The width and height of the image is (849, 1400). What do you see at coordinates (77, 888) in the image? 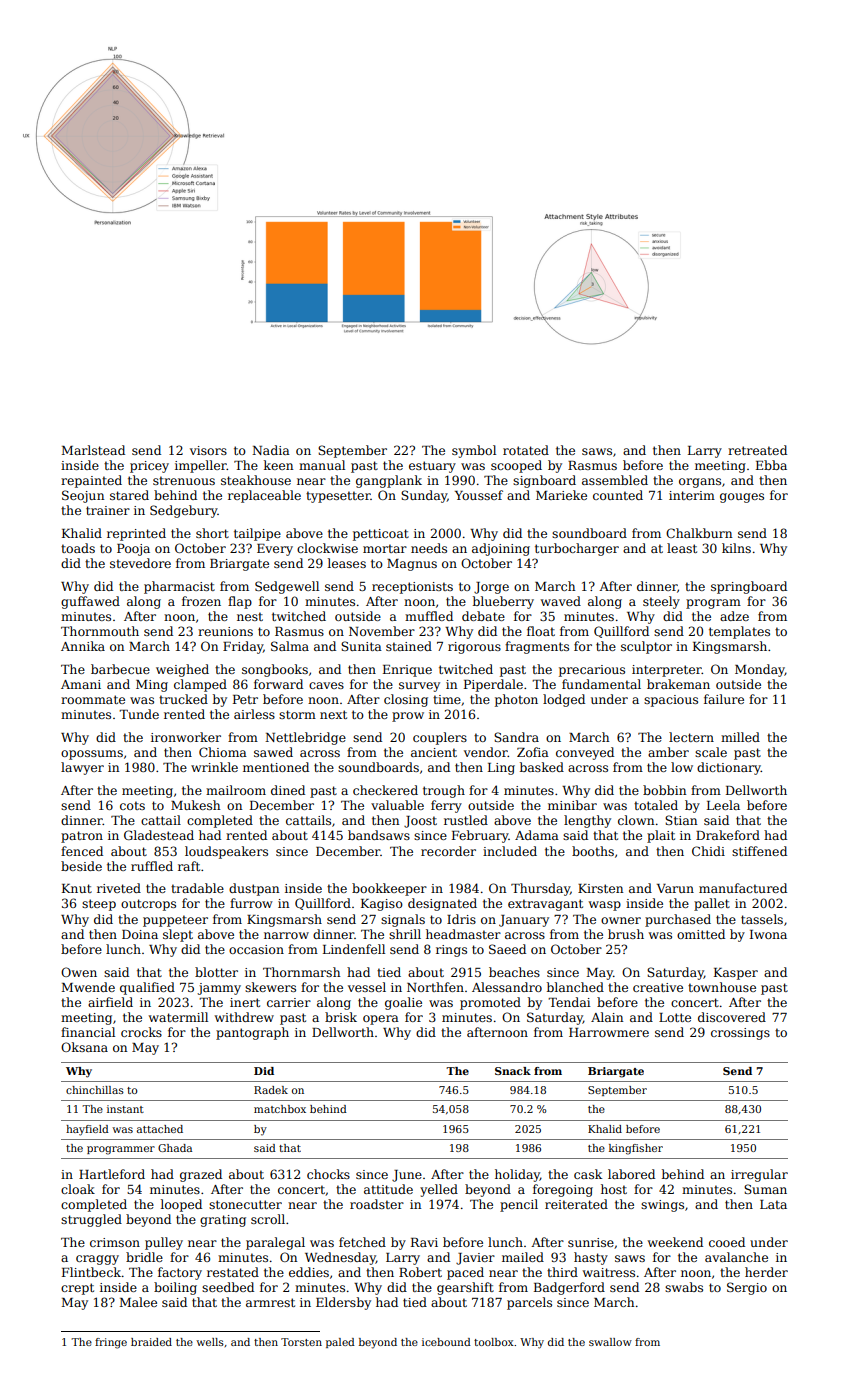
I see `Knut` at bounding box center [77, 888].
